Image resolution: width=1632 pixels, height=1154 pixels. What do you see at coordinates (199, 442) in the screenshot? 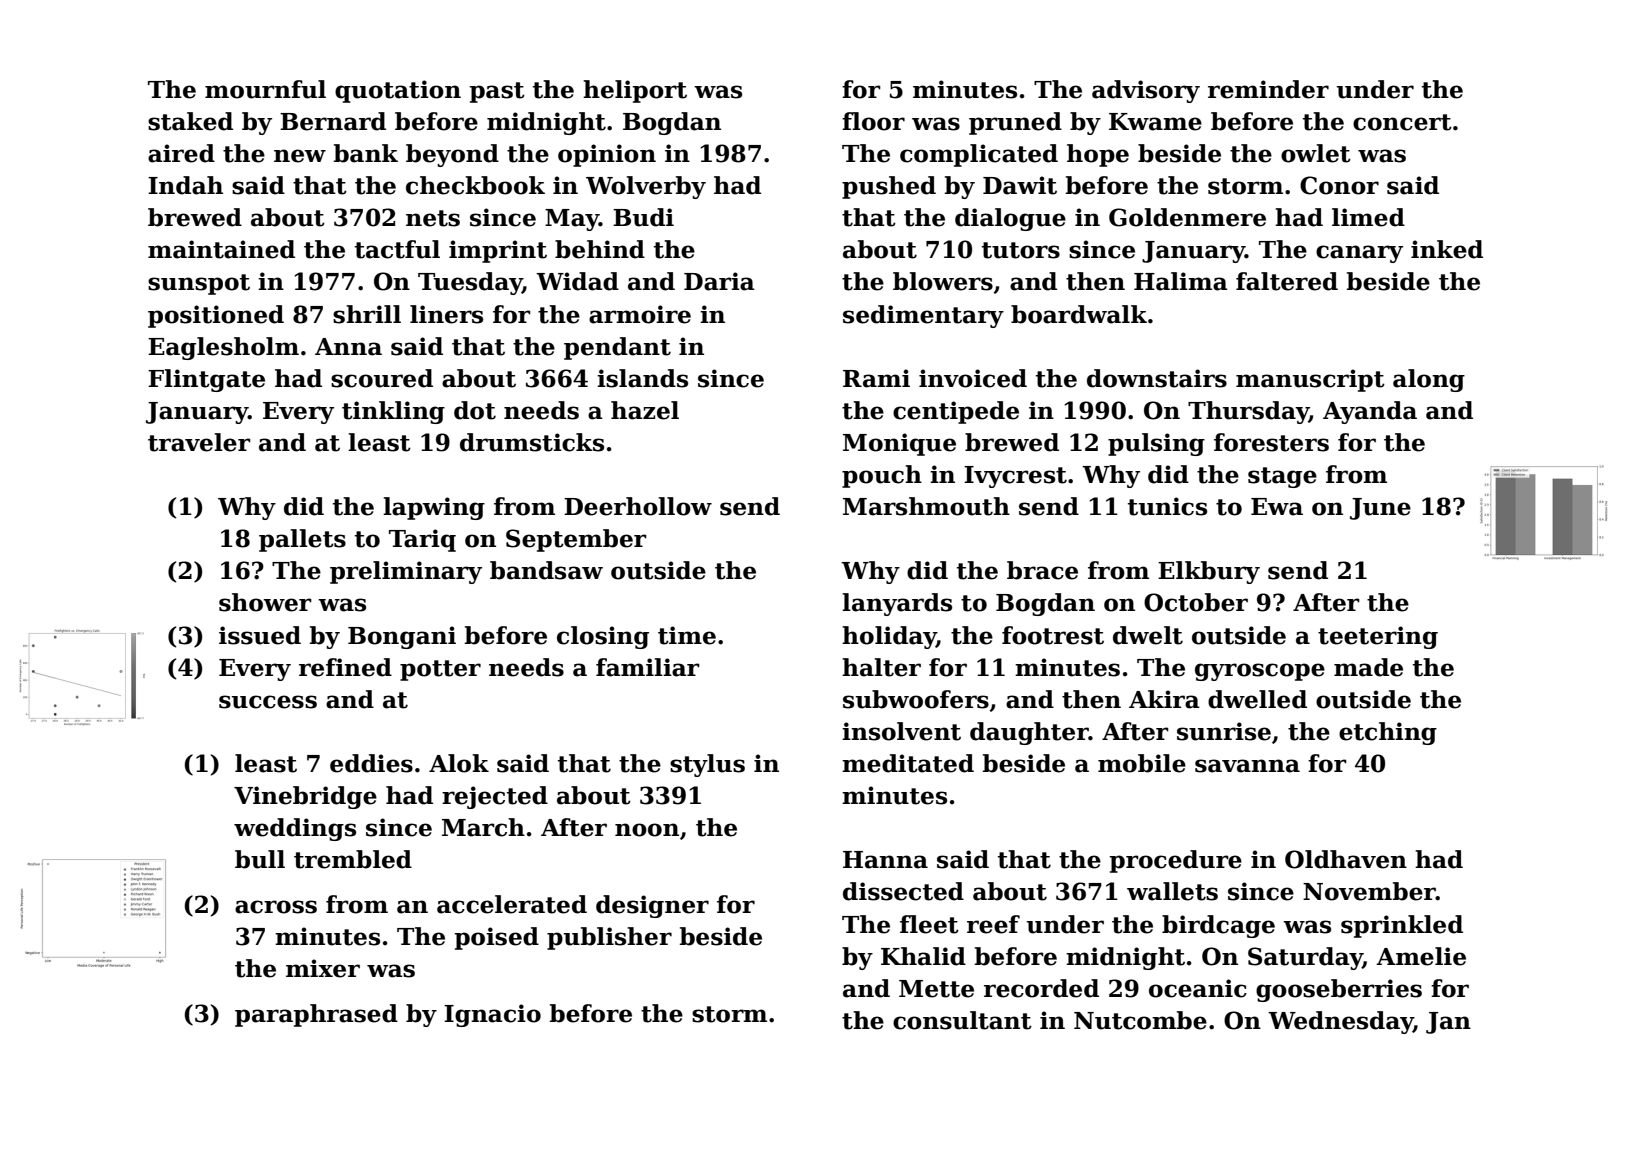
I see `traveler` at bounding box center [199, 442].
